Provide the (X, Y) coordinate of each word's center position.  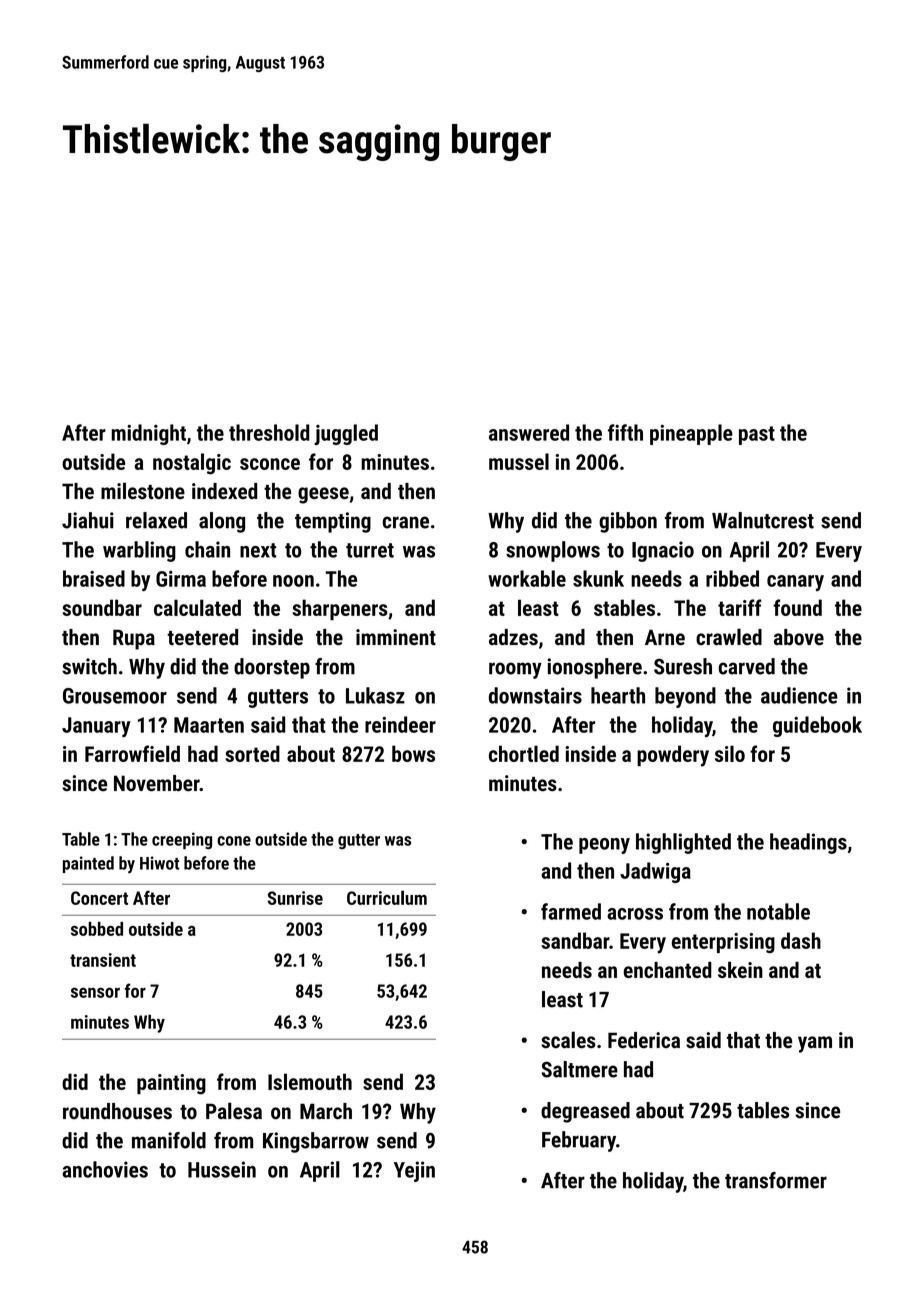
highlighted (683, 843)
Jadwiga (655, 872)
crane (406, 522)
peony (604, 846)
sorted (252, 753)
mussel (519, 461)
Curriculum (387, 897)
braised (94, 578)
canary (795, 583)
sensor (95, 992)
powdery (673, 756)
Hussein (222, 1169)
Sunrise (295, 898)
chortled (524, 753)
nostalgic (192, 464)
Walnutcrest (763, 520)
